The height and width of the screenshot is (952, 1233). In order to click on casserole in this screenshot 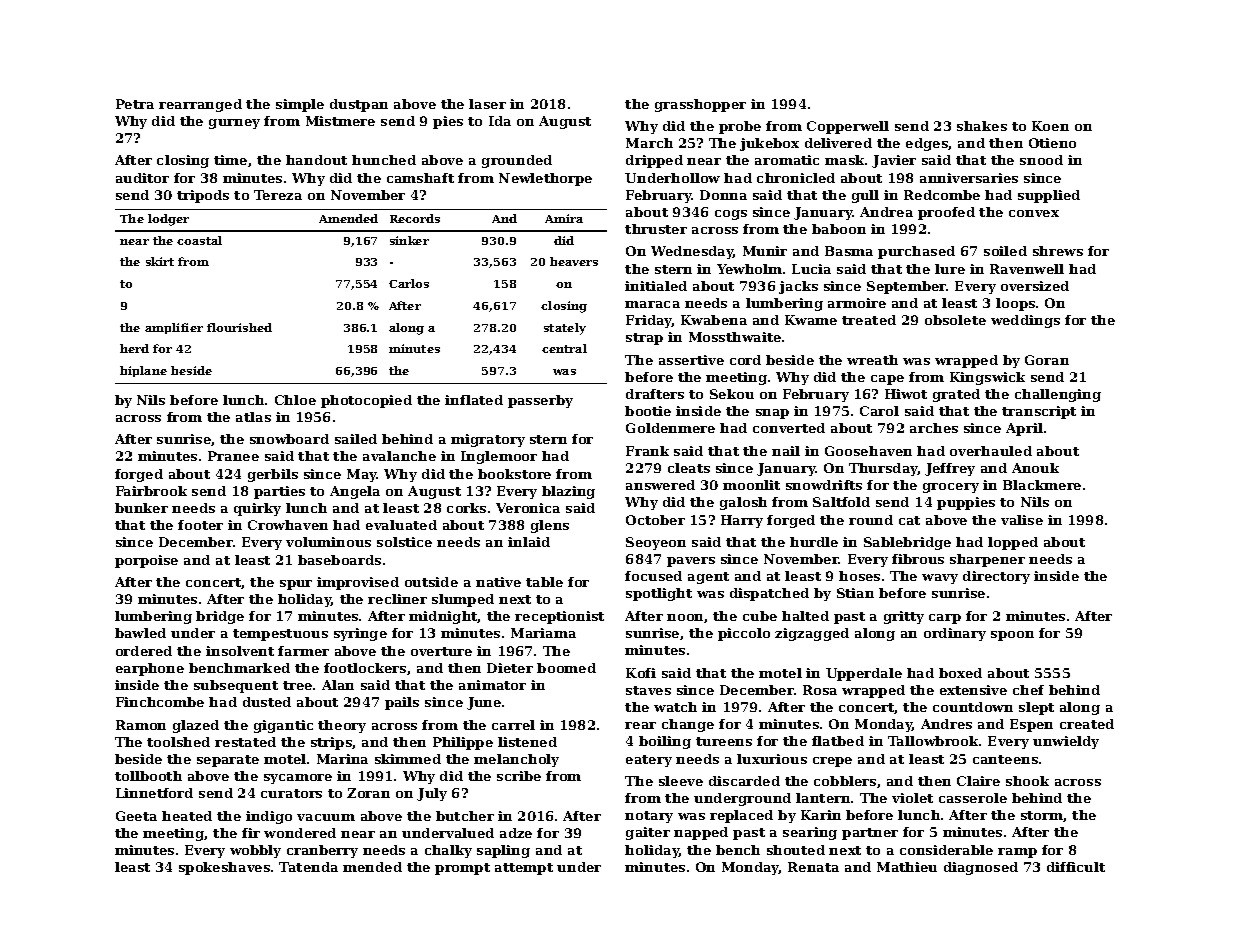, I will do `click(973, 798)`.
